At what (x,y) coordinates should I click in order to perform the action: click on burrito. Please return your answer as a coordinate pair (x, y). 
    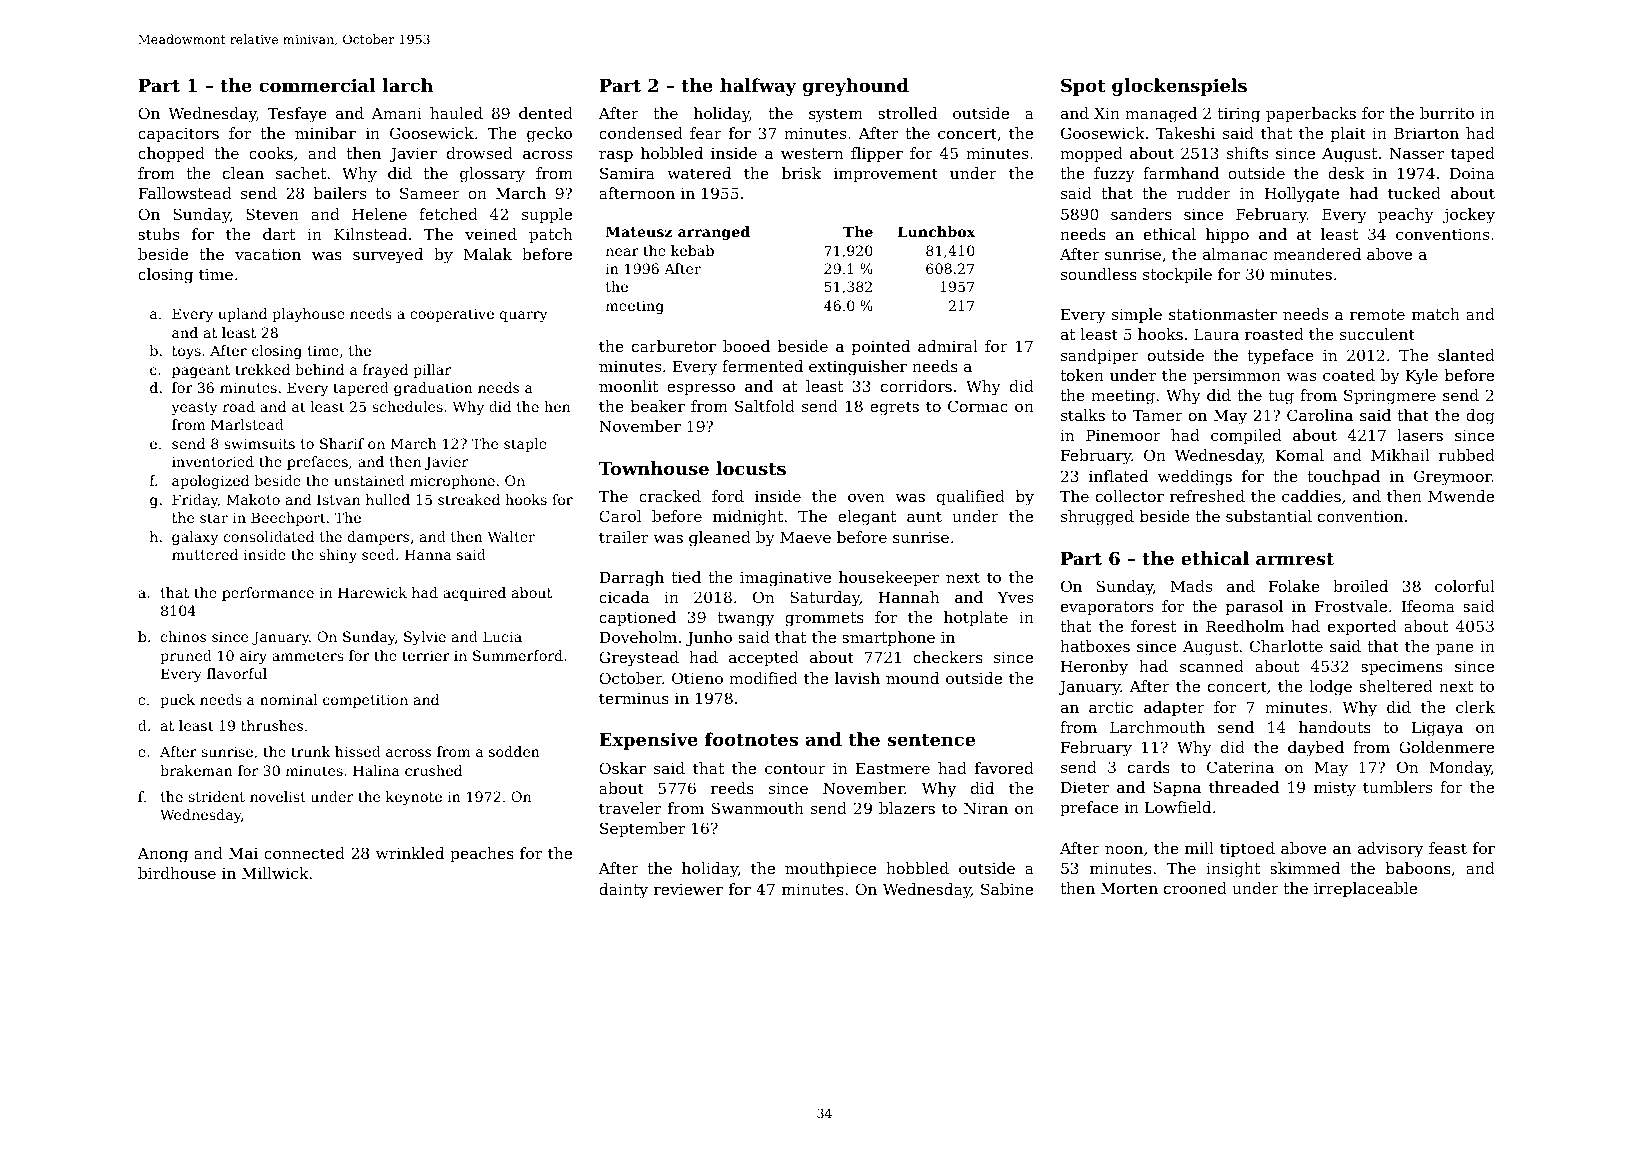
    Looking at the image, I should click on (1447, 113).
